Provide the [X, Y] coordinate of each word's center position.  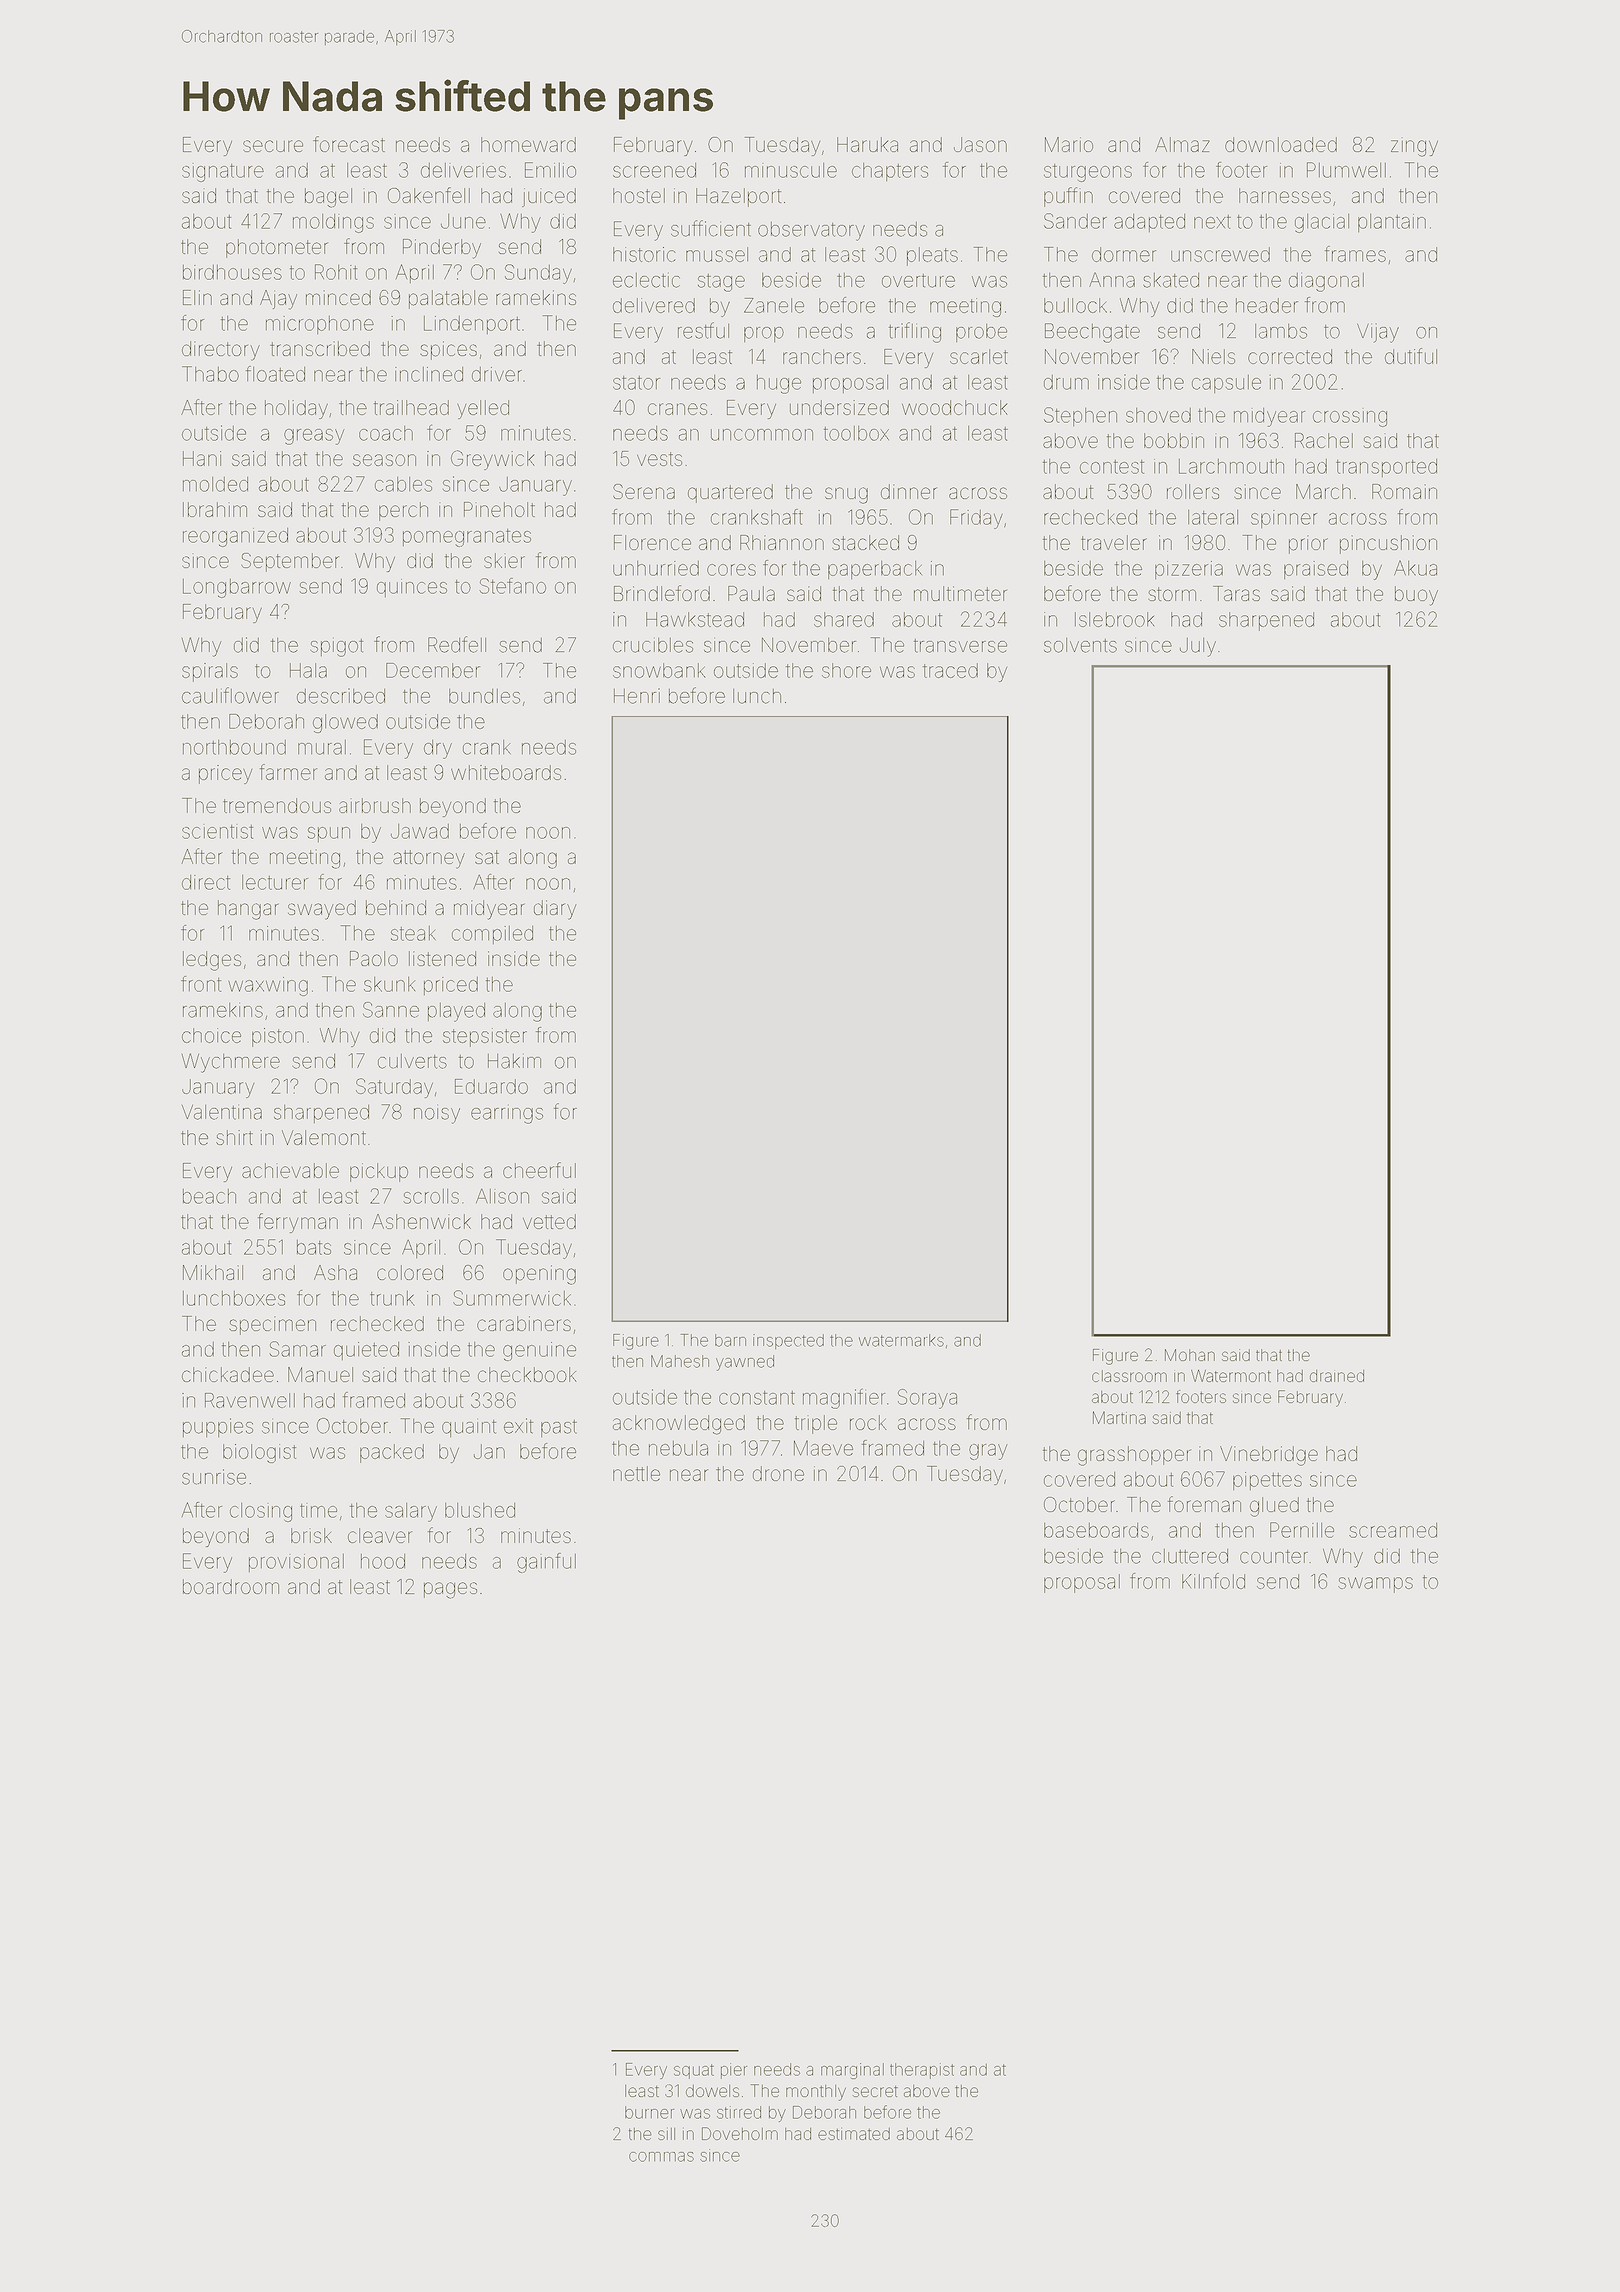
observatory [811, 231]
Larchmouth [1231, 466]
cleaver [380, 1535]
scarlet [979, 356]
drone [778, 1473]
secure [273, 146]
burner [649, 2112]
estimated [854, 2133]
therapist [922, 2071]
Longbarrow [237, 588]
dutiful [1411, 356]
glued [1274, 1507]
